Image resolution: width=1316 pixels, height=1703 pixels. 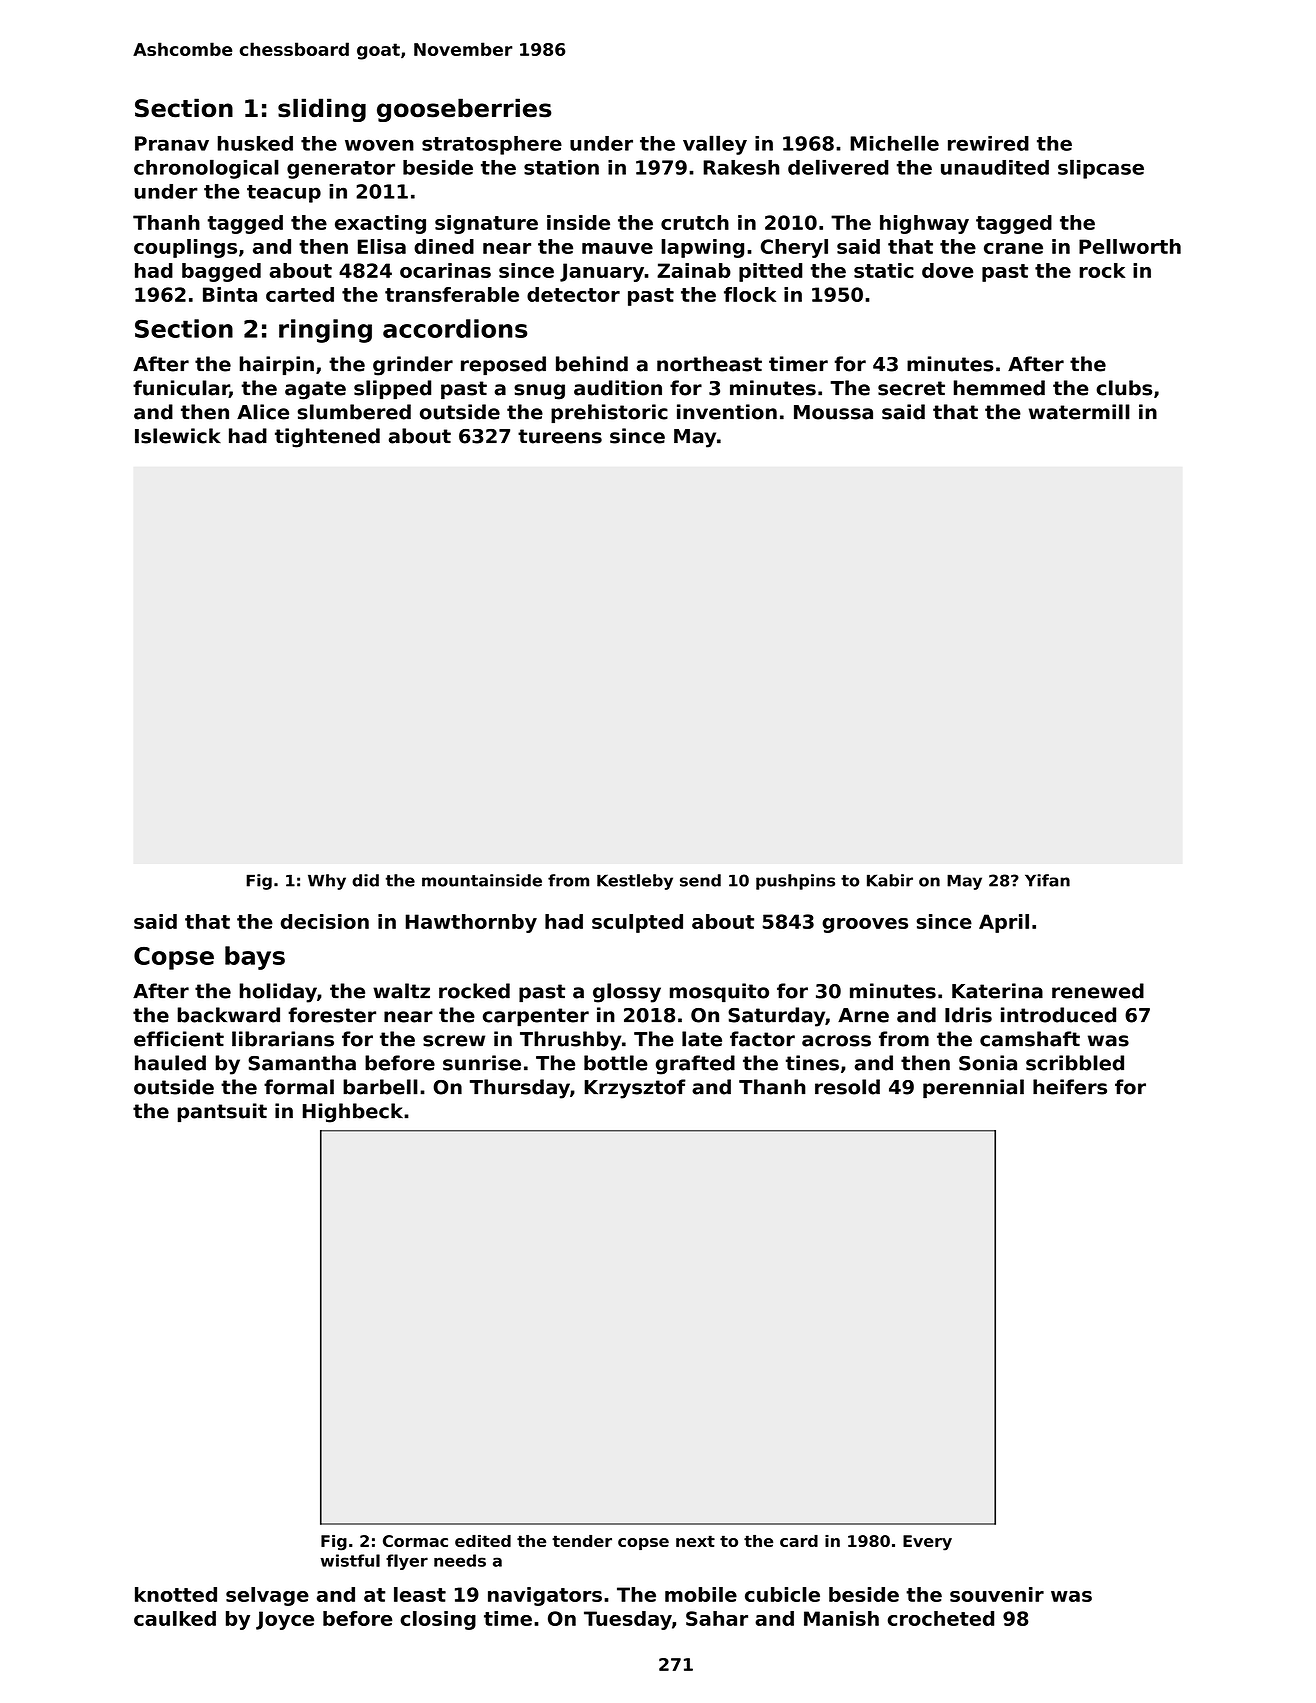 I want to click on tightened, so click(x=327, y=438).
